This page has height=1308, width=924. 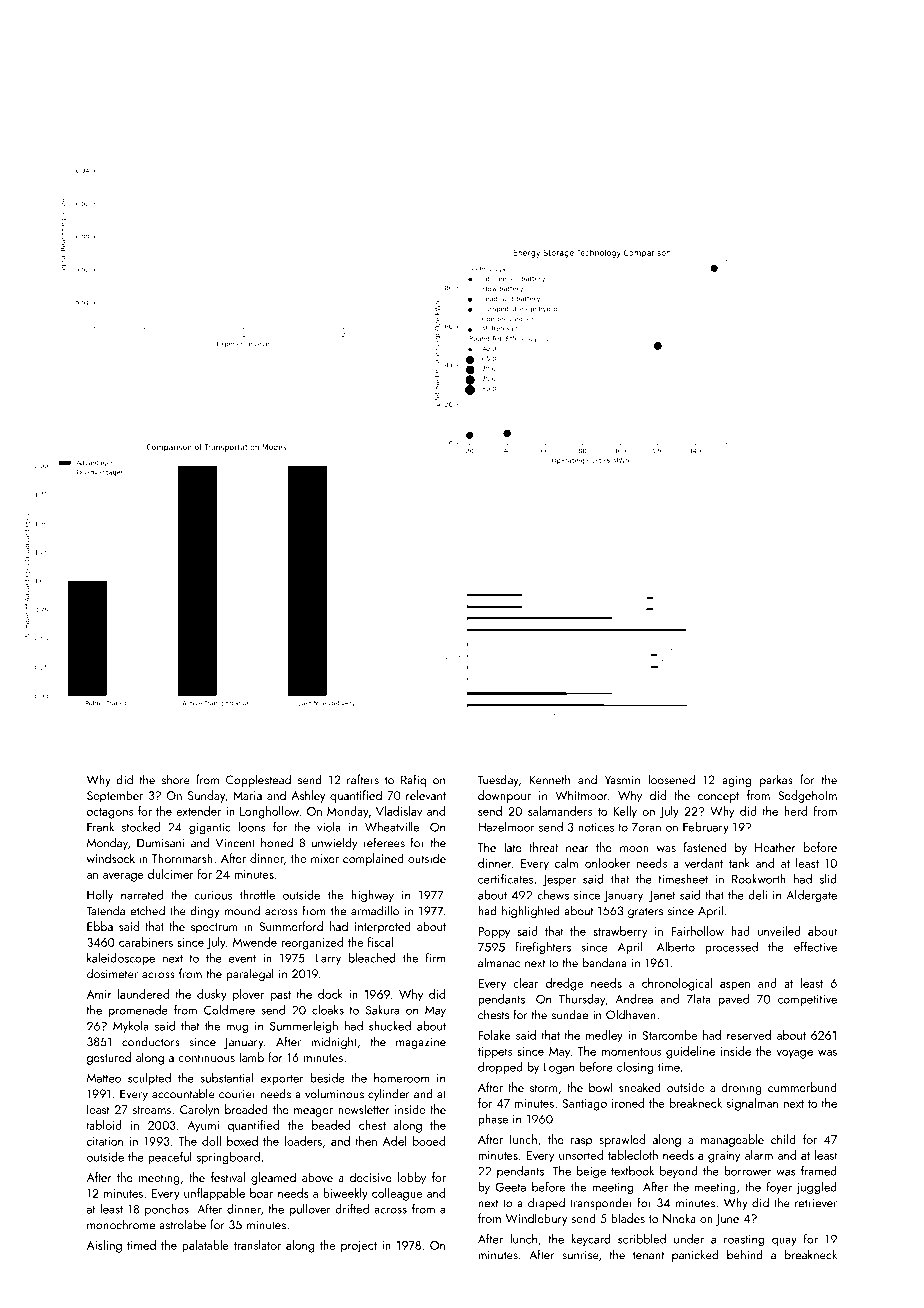 What do you see at coordinates (167, 1210) in the page?
I see `ponchos` at bounding box center [167, 1210].
